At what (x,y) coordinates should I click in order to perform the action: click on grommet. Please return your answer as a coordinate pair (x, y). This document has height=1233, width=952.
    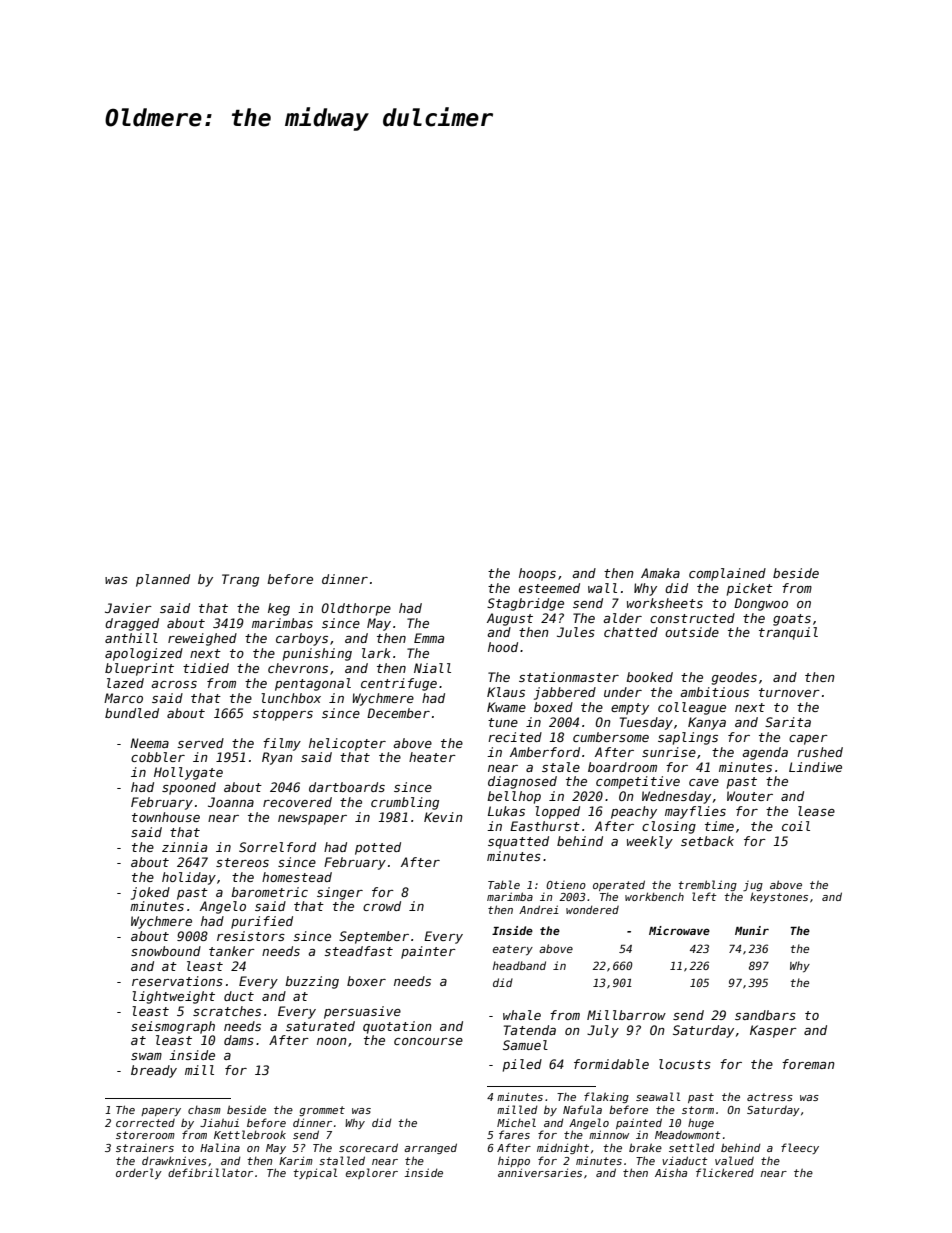
    Looking at the image, I should click on (322, 1111).
